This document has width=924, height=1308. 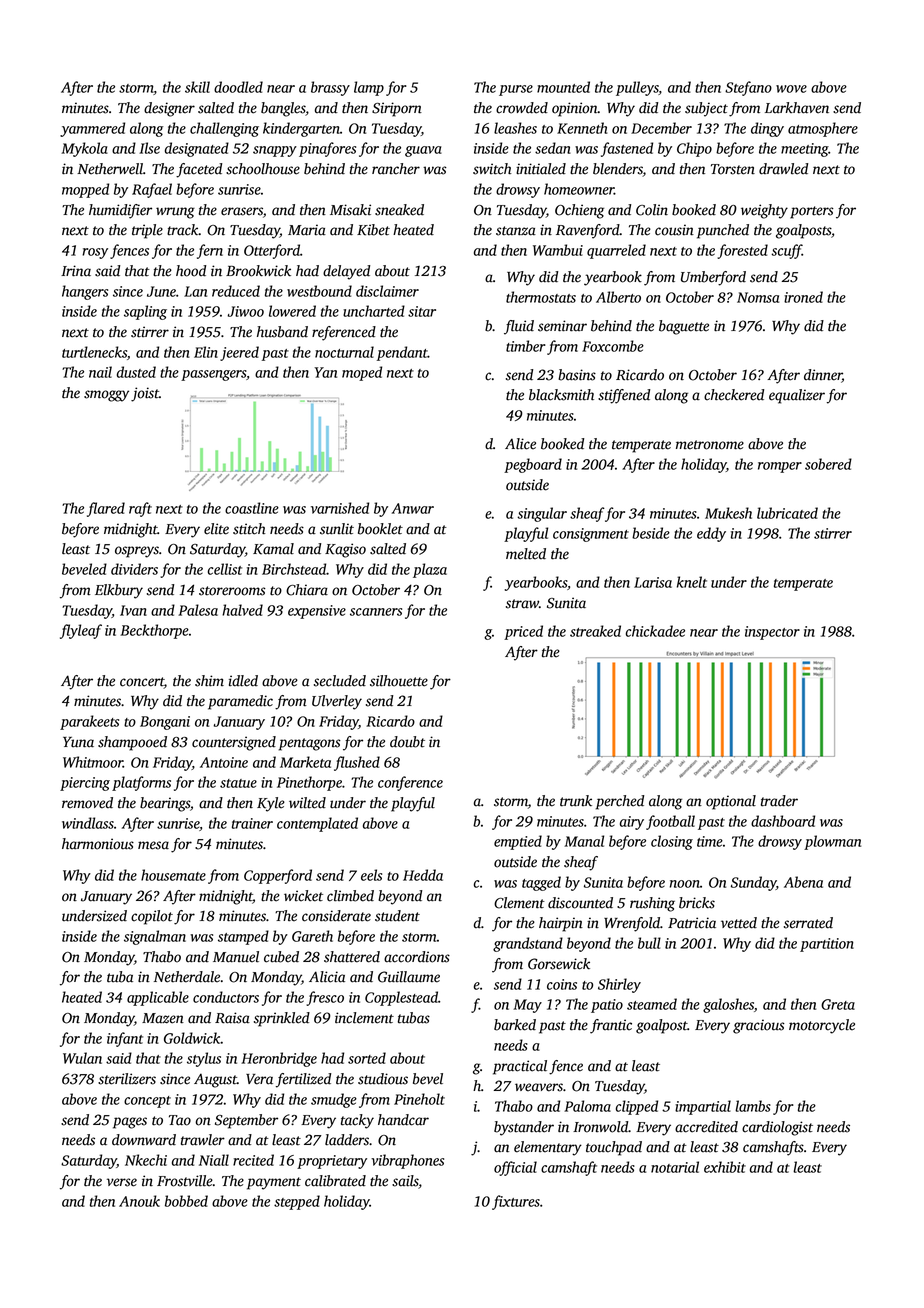 I want to click on Abena, so click(x=803, y=882).
